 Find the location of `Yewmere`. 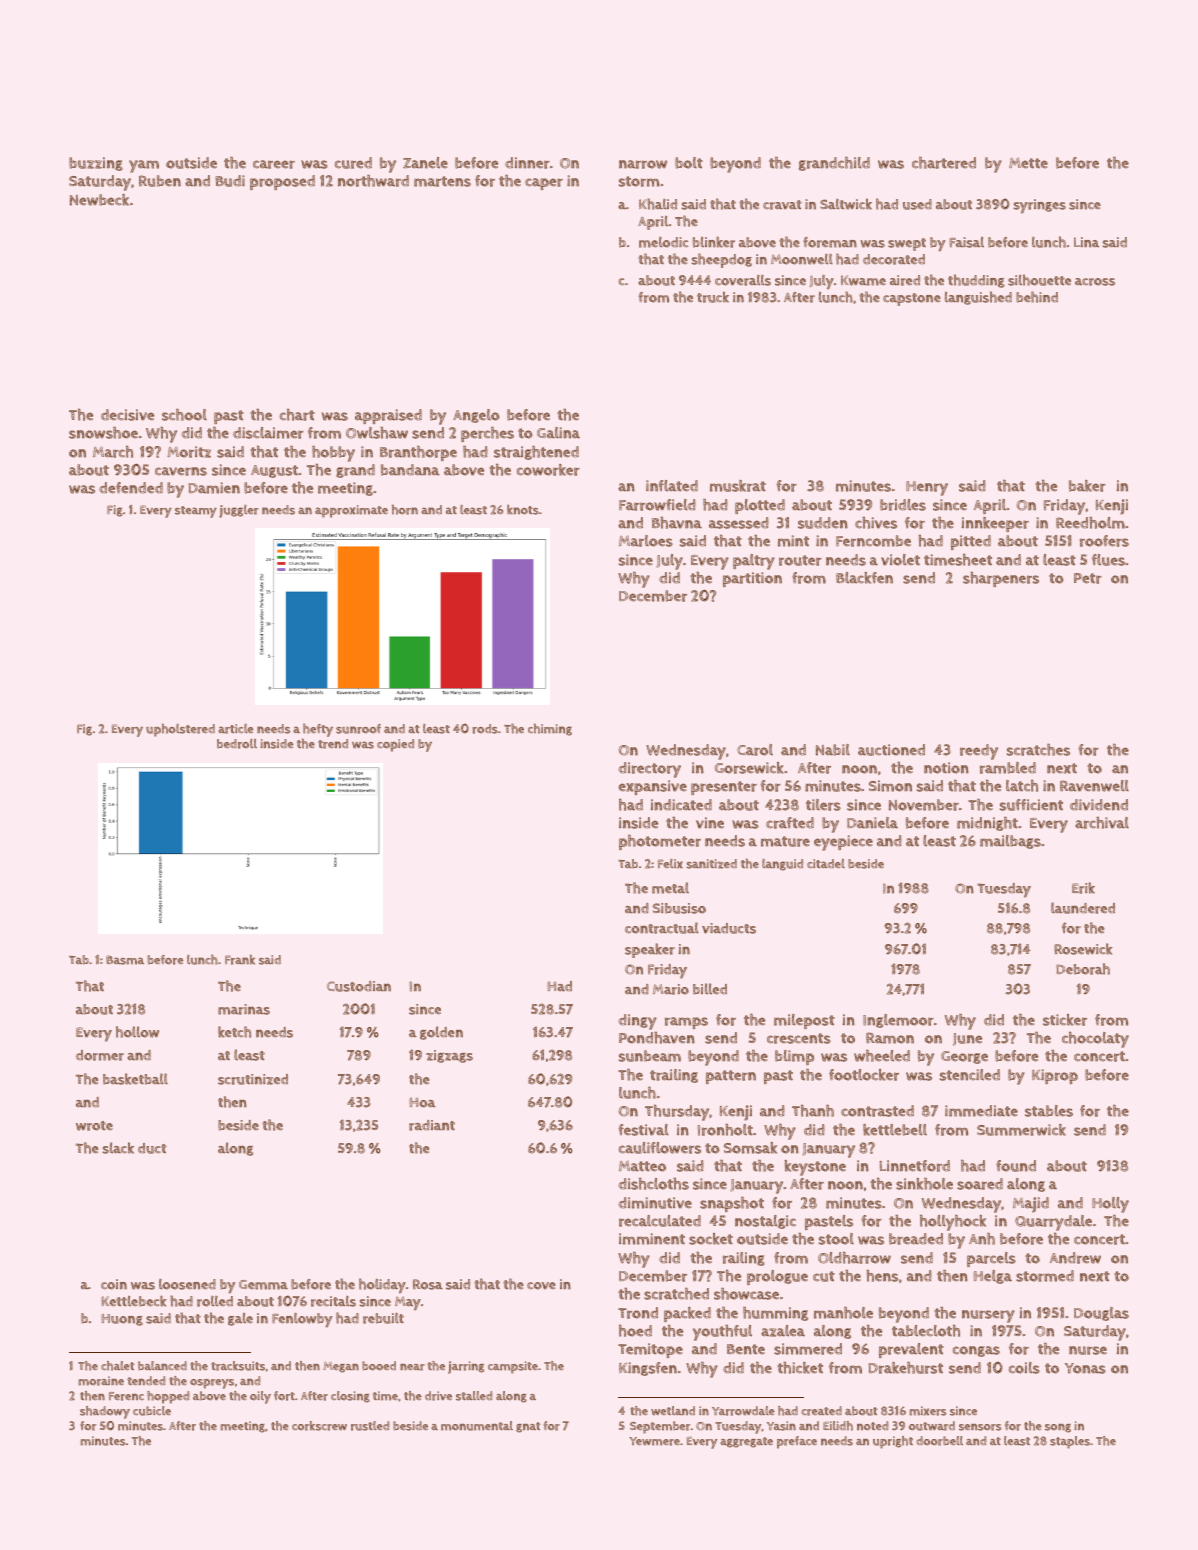

Yewmere is located at coordinates (654, 1441).
